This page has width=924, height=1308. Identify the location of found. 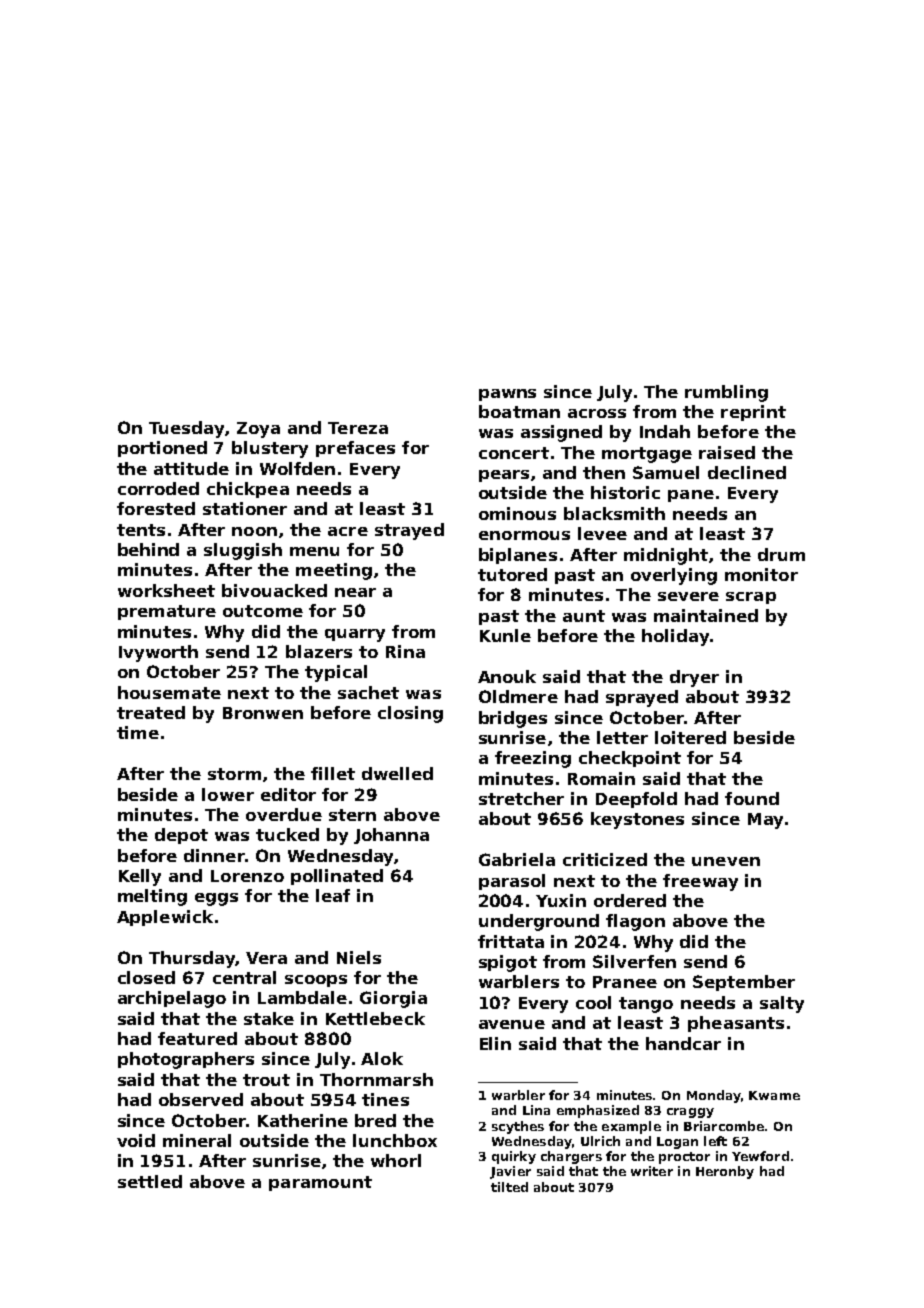
(752, 798).
